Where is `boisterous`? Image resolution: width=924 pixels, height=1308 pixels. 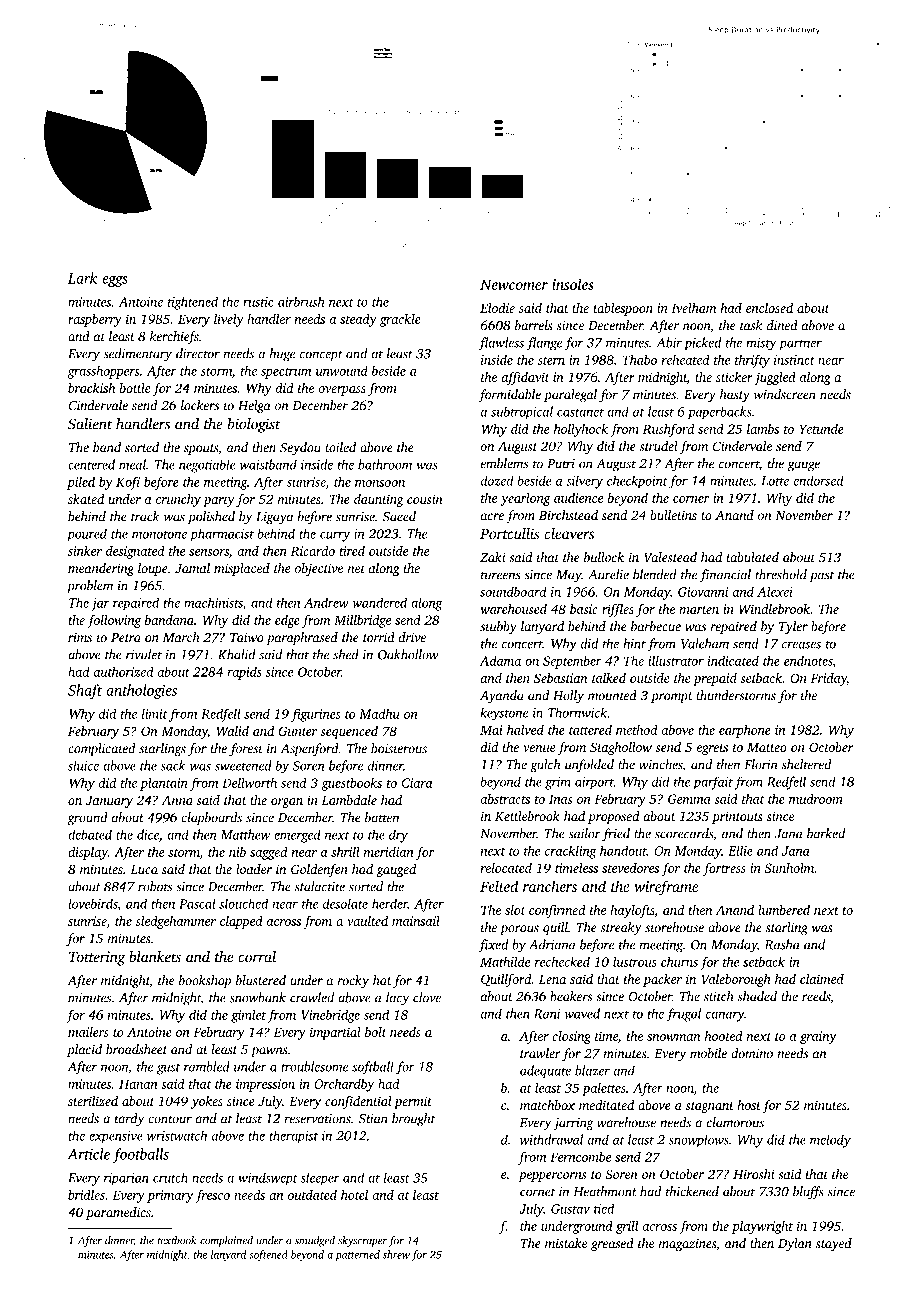 boisterous is located at coordinates (399, 748).
